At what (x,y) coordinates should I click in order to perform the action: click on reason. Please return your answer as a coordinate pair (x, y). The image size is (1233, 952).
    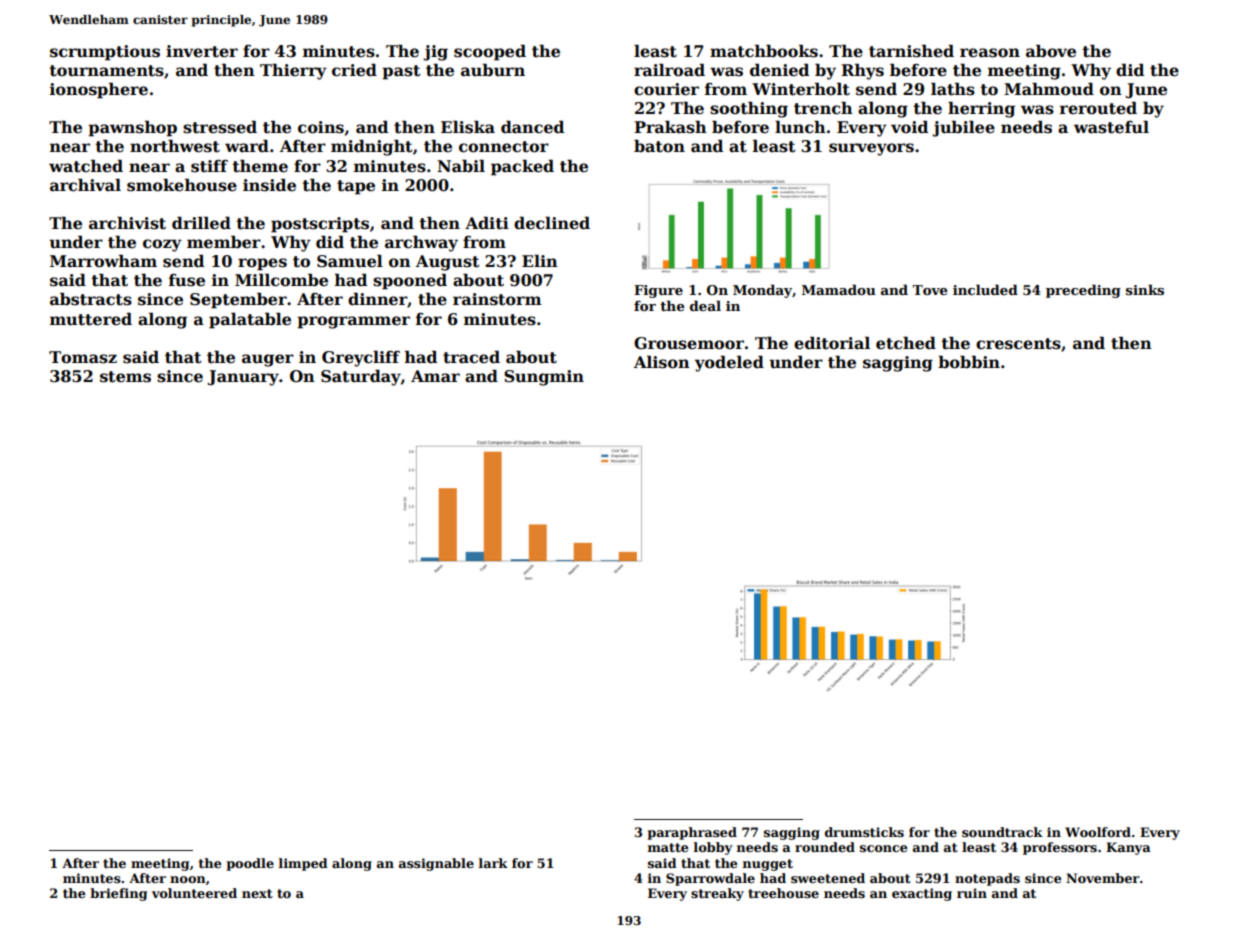
    Looking at the image, I should click on (990, 53).
